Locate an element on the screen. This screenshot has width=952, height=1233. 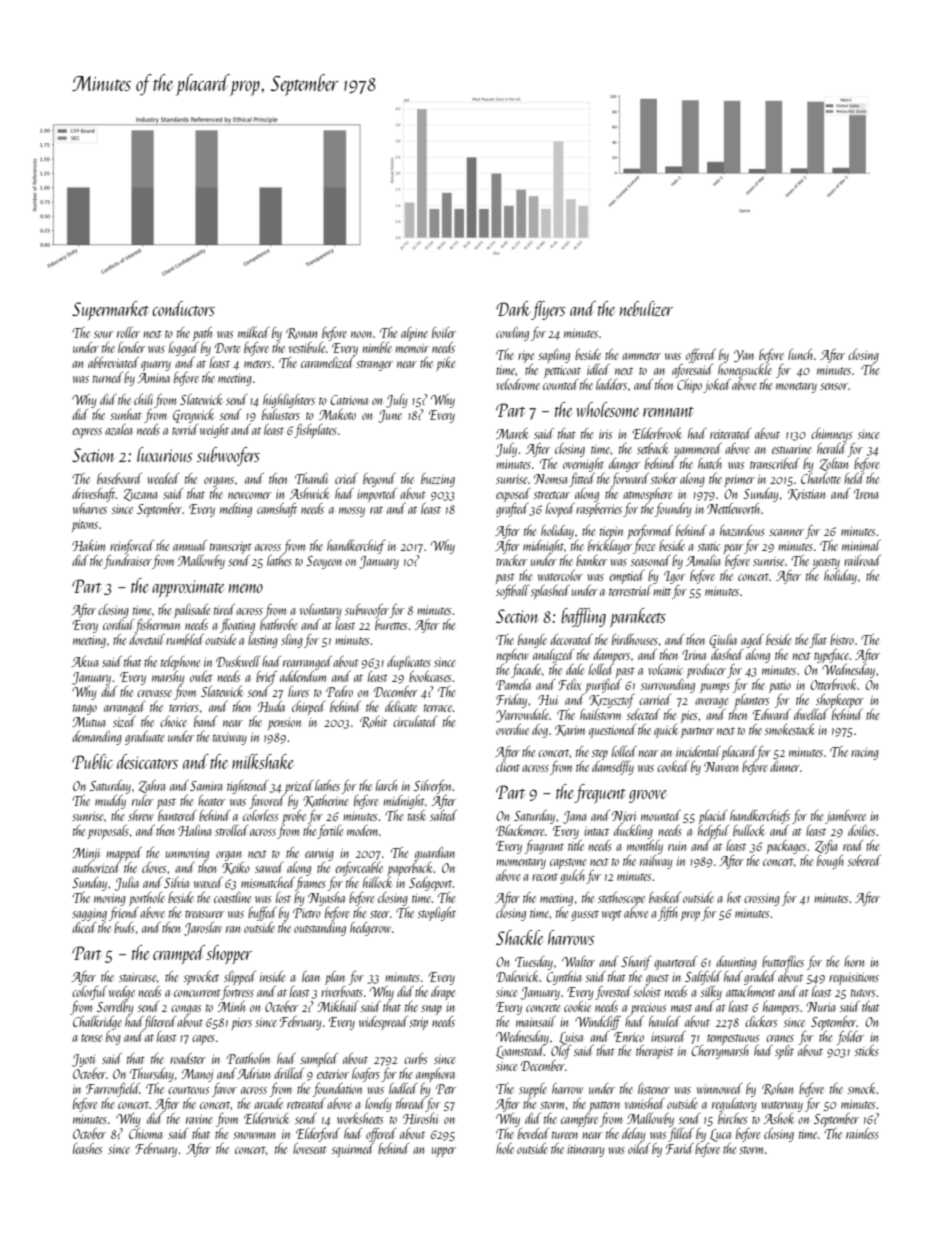
milked is located at coordinates (253, 332).
